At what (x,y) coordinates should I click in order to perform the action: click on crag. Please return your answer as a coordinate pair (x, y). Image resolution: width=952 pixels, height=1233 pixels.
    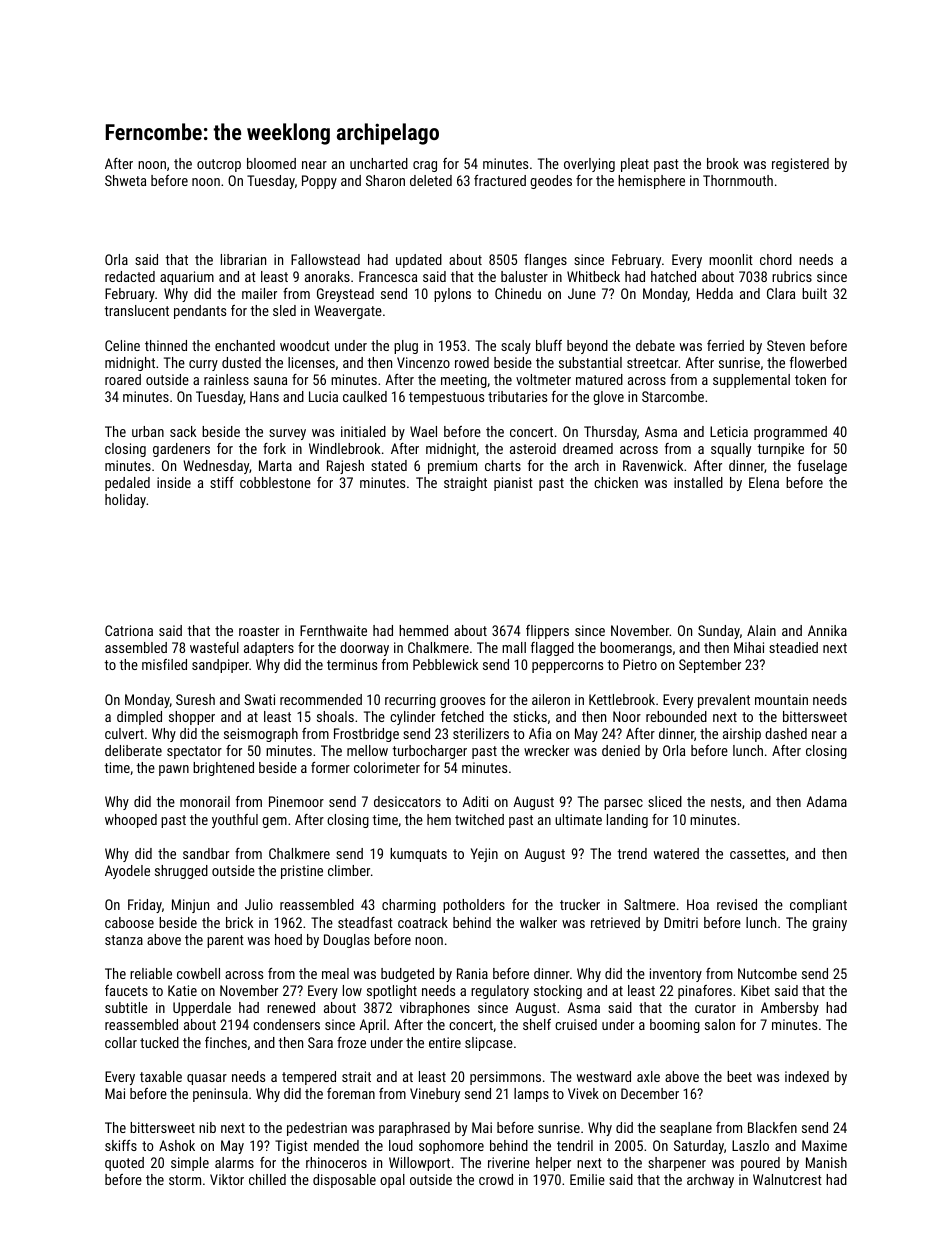
    Looking at the image, I should click on (425, 166).
